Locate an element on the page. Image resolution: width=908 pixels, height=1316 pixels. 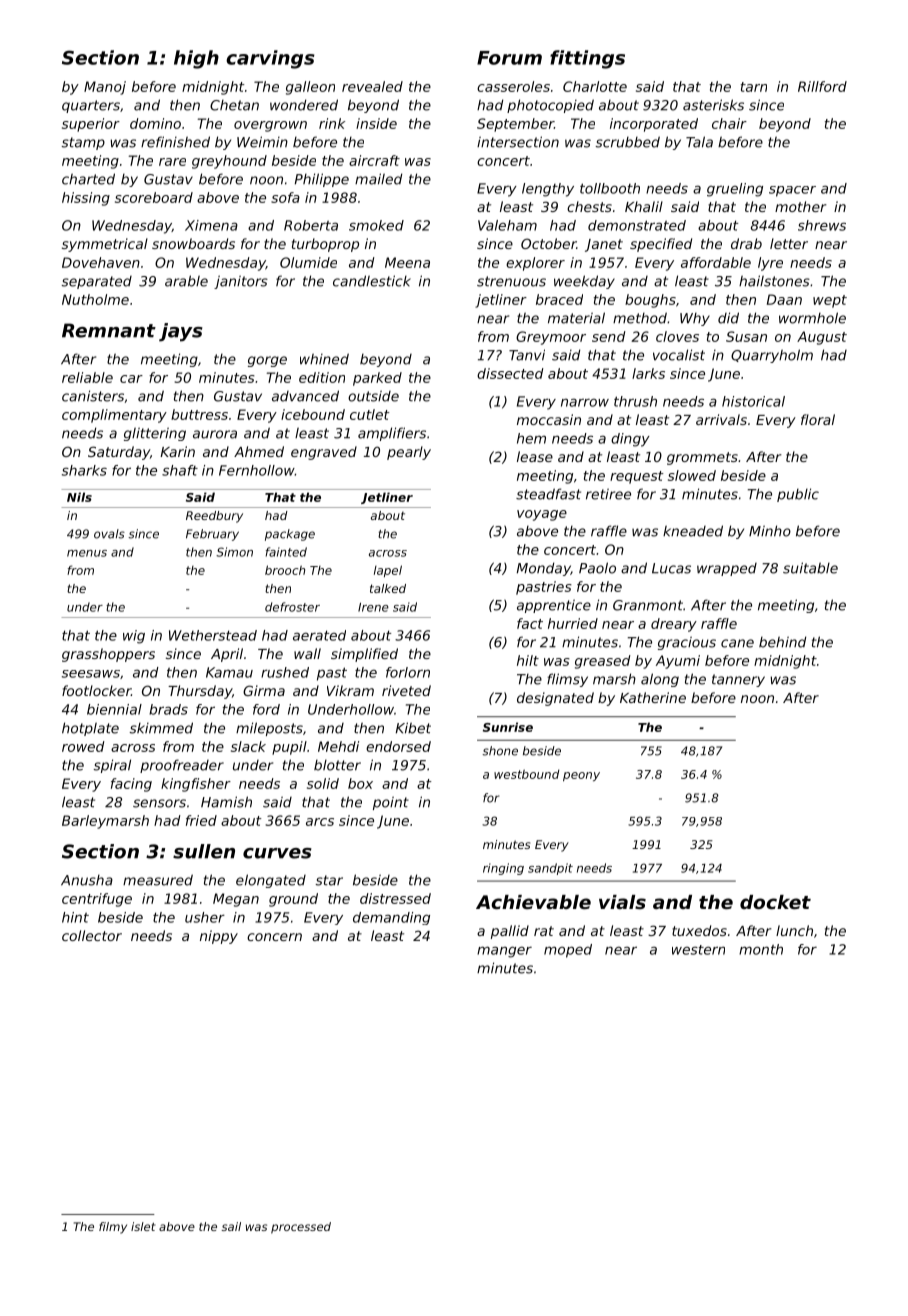
revealed is located at coordinates (372, 86).
